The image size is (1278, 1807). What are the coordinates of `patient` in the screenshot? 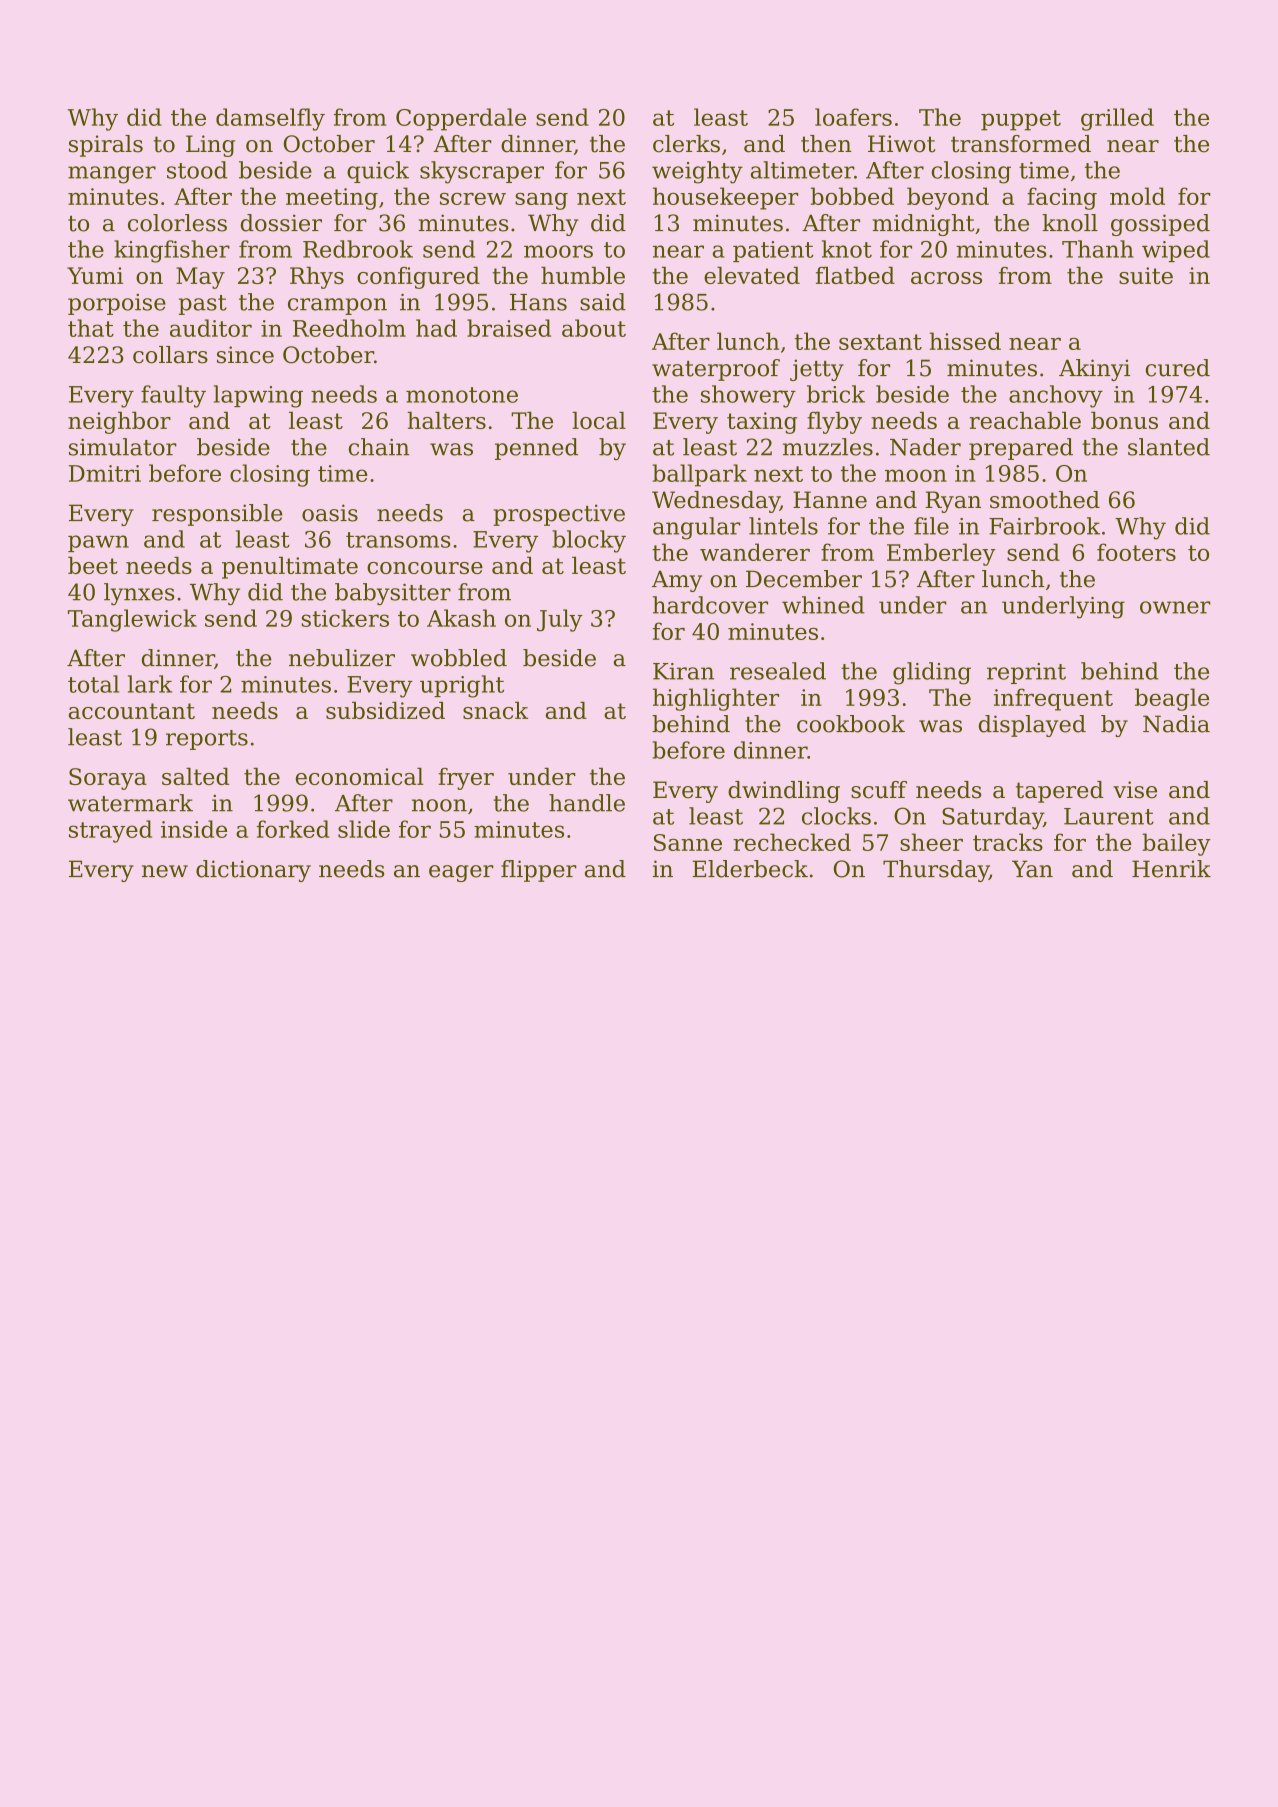 It's located at (773, 251).
